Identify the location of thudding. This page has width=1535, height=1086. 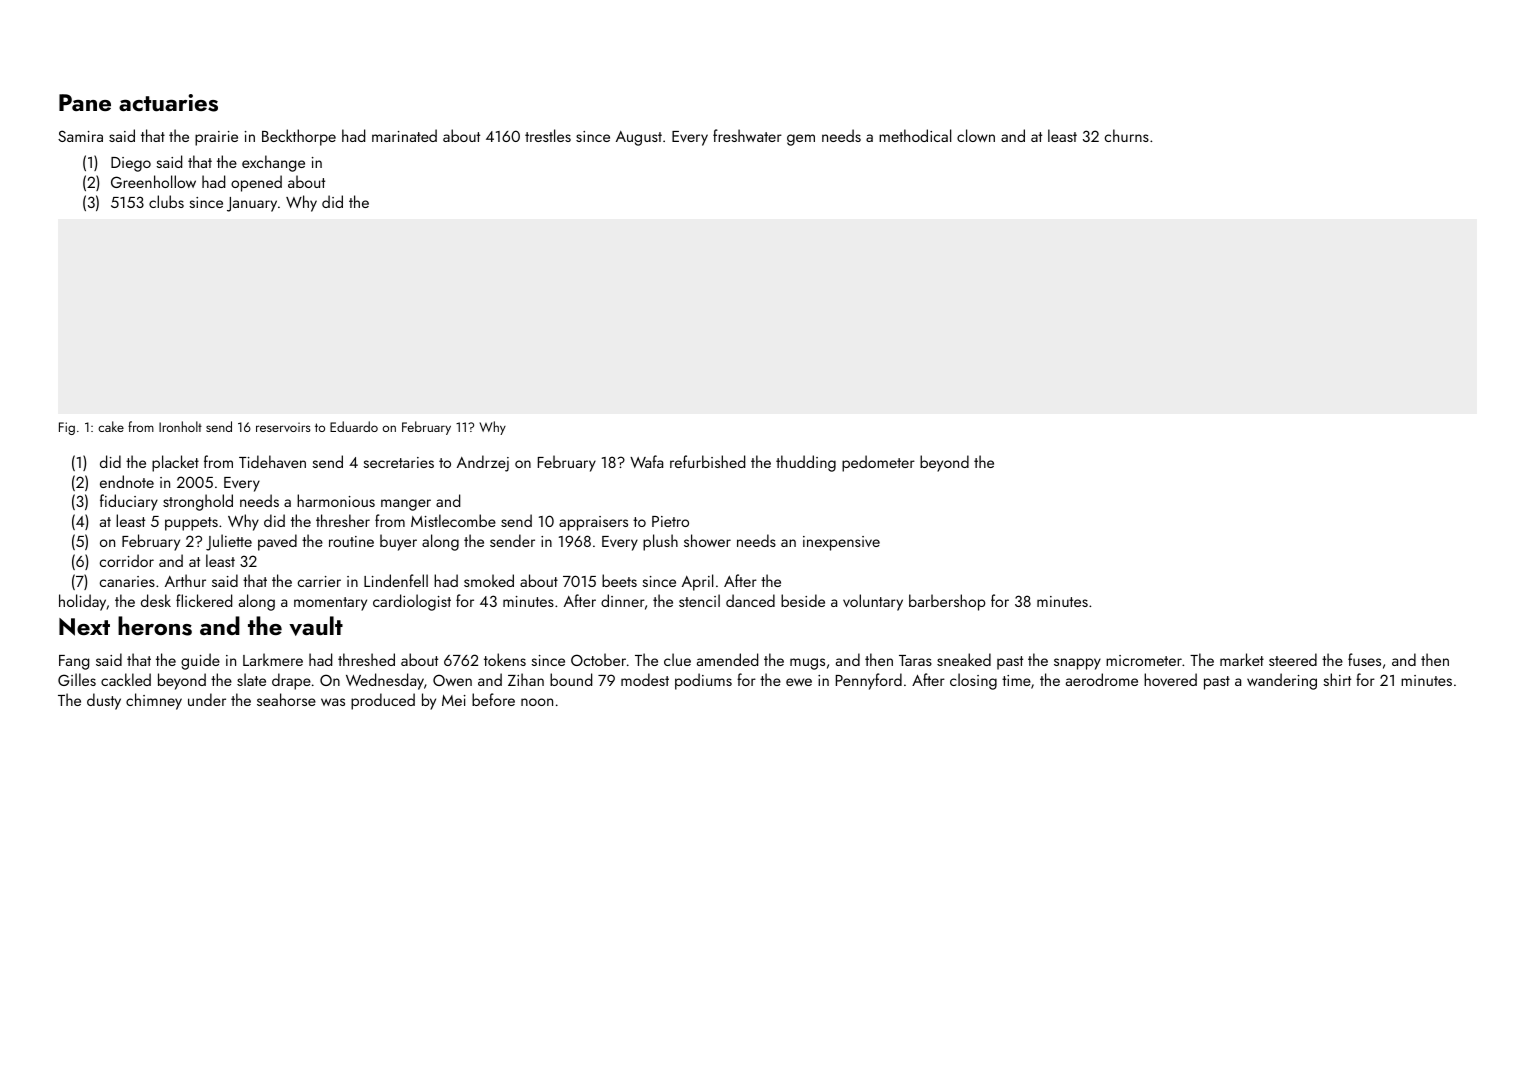
(806, 463).
